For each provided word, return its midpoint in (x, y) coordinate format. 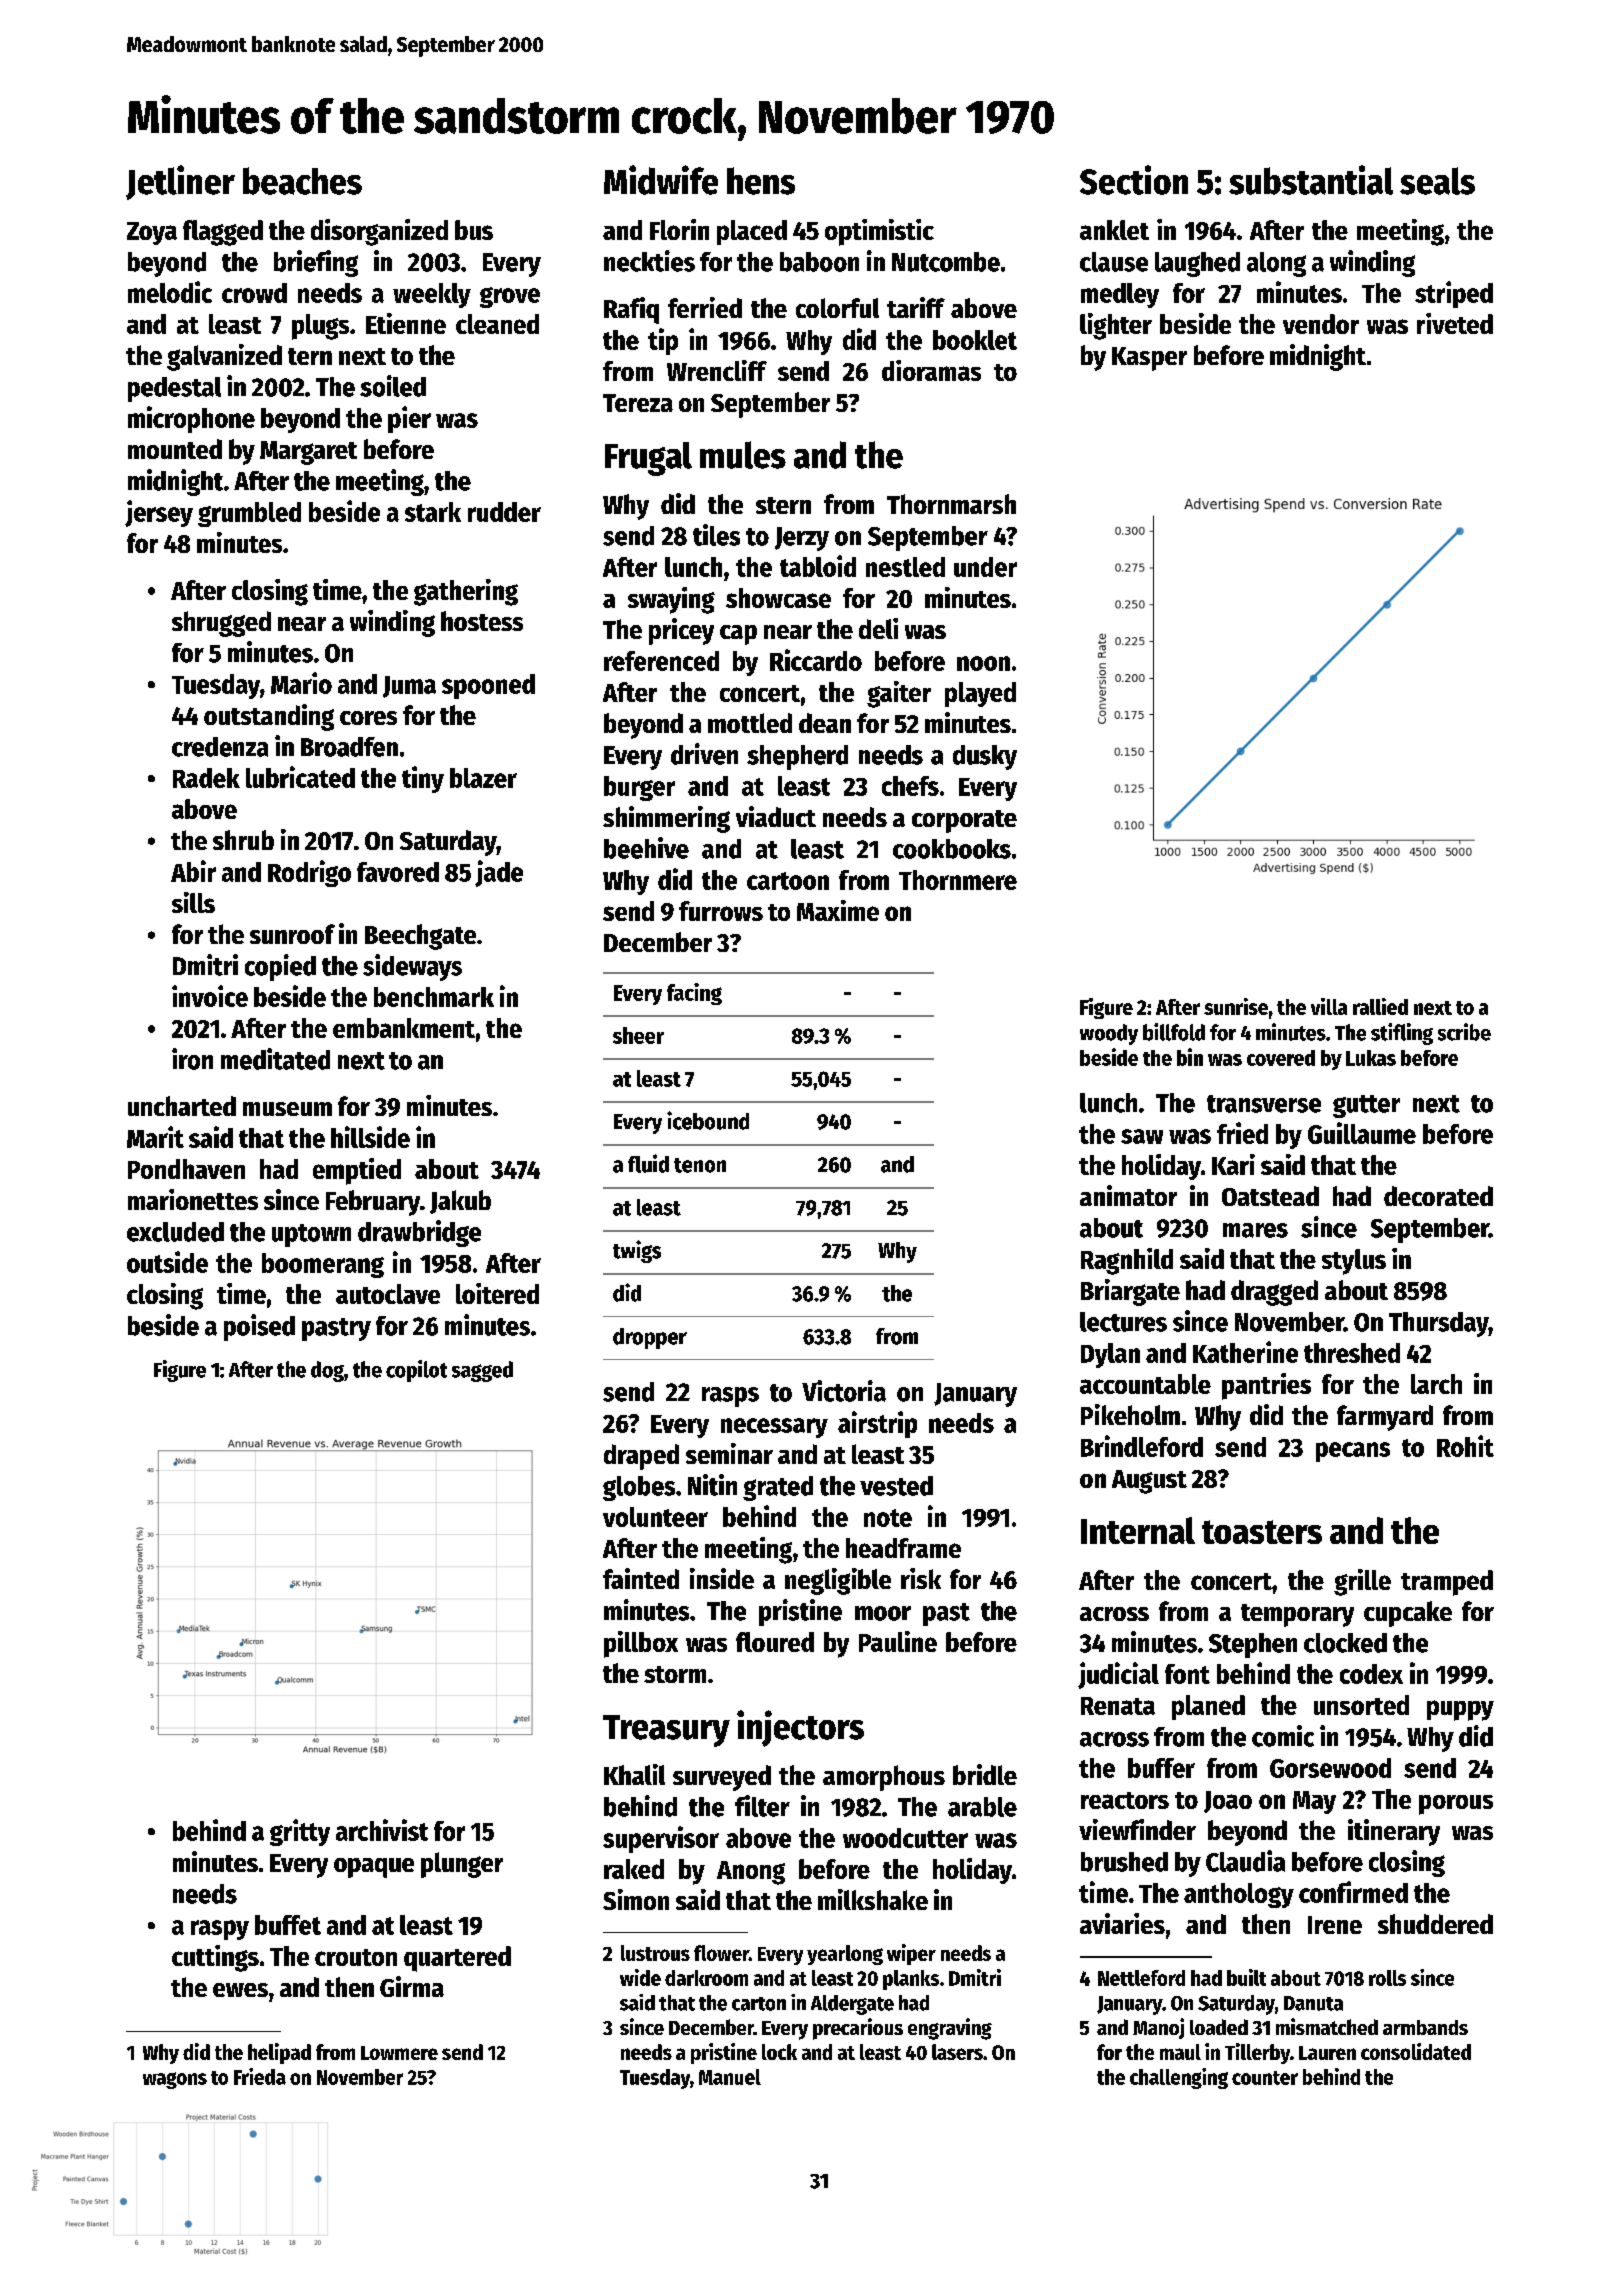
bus (474, 230)
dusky (985, 757)
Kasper (1149, 359)
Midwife (661, 180)
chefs (910, 786)
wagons (175, 2080)
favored (398, 872)
